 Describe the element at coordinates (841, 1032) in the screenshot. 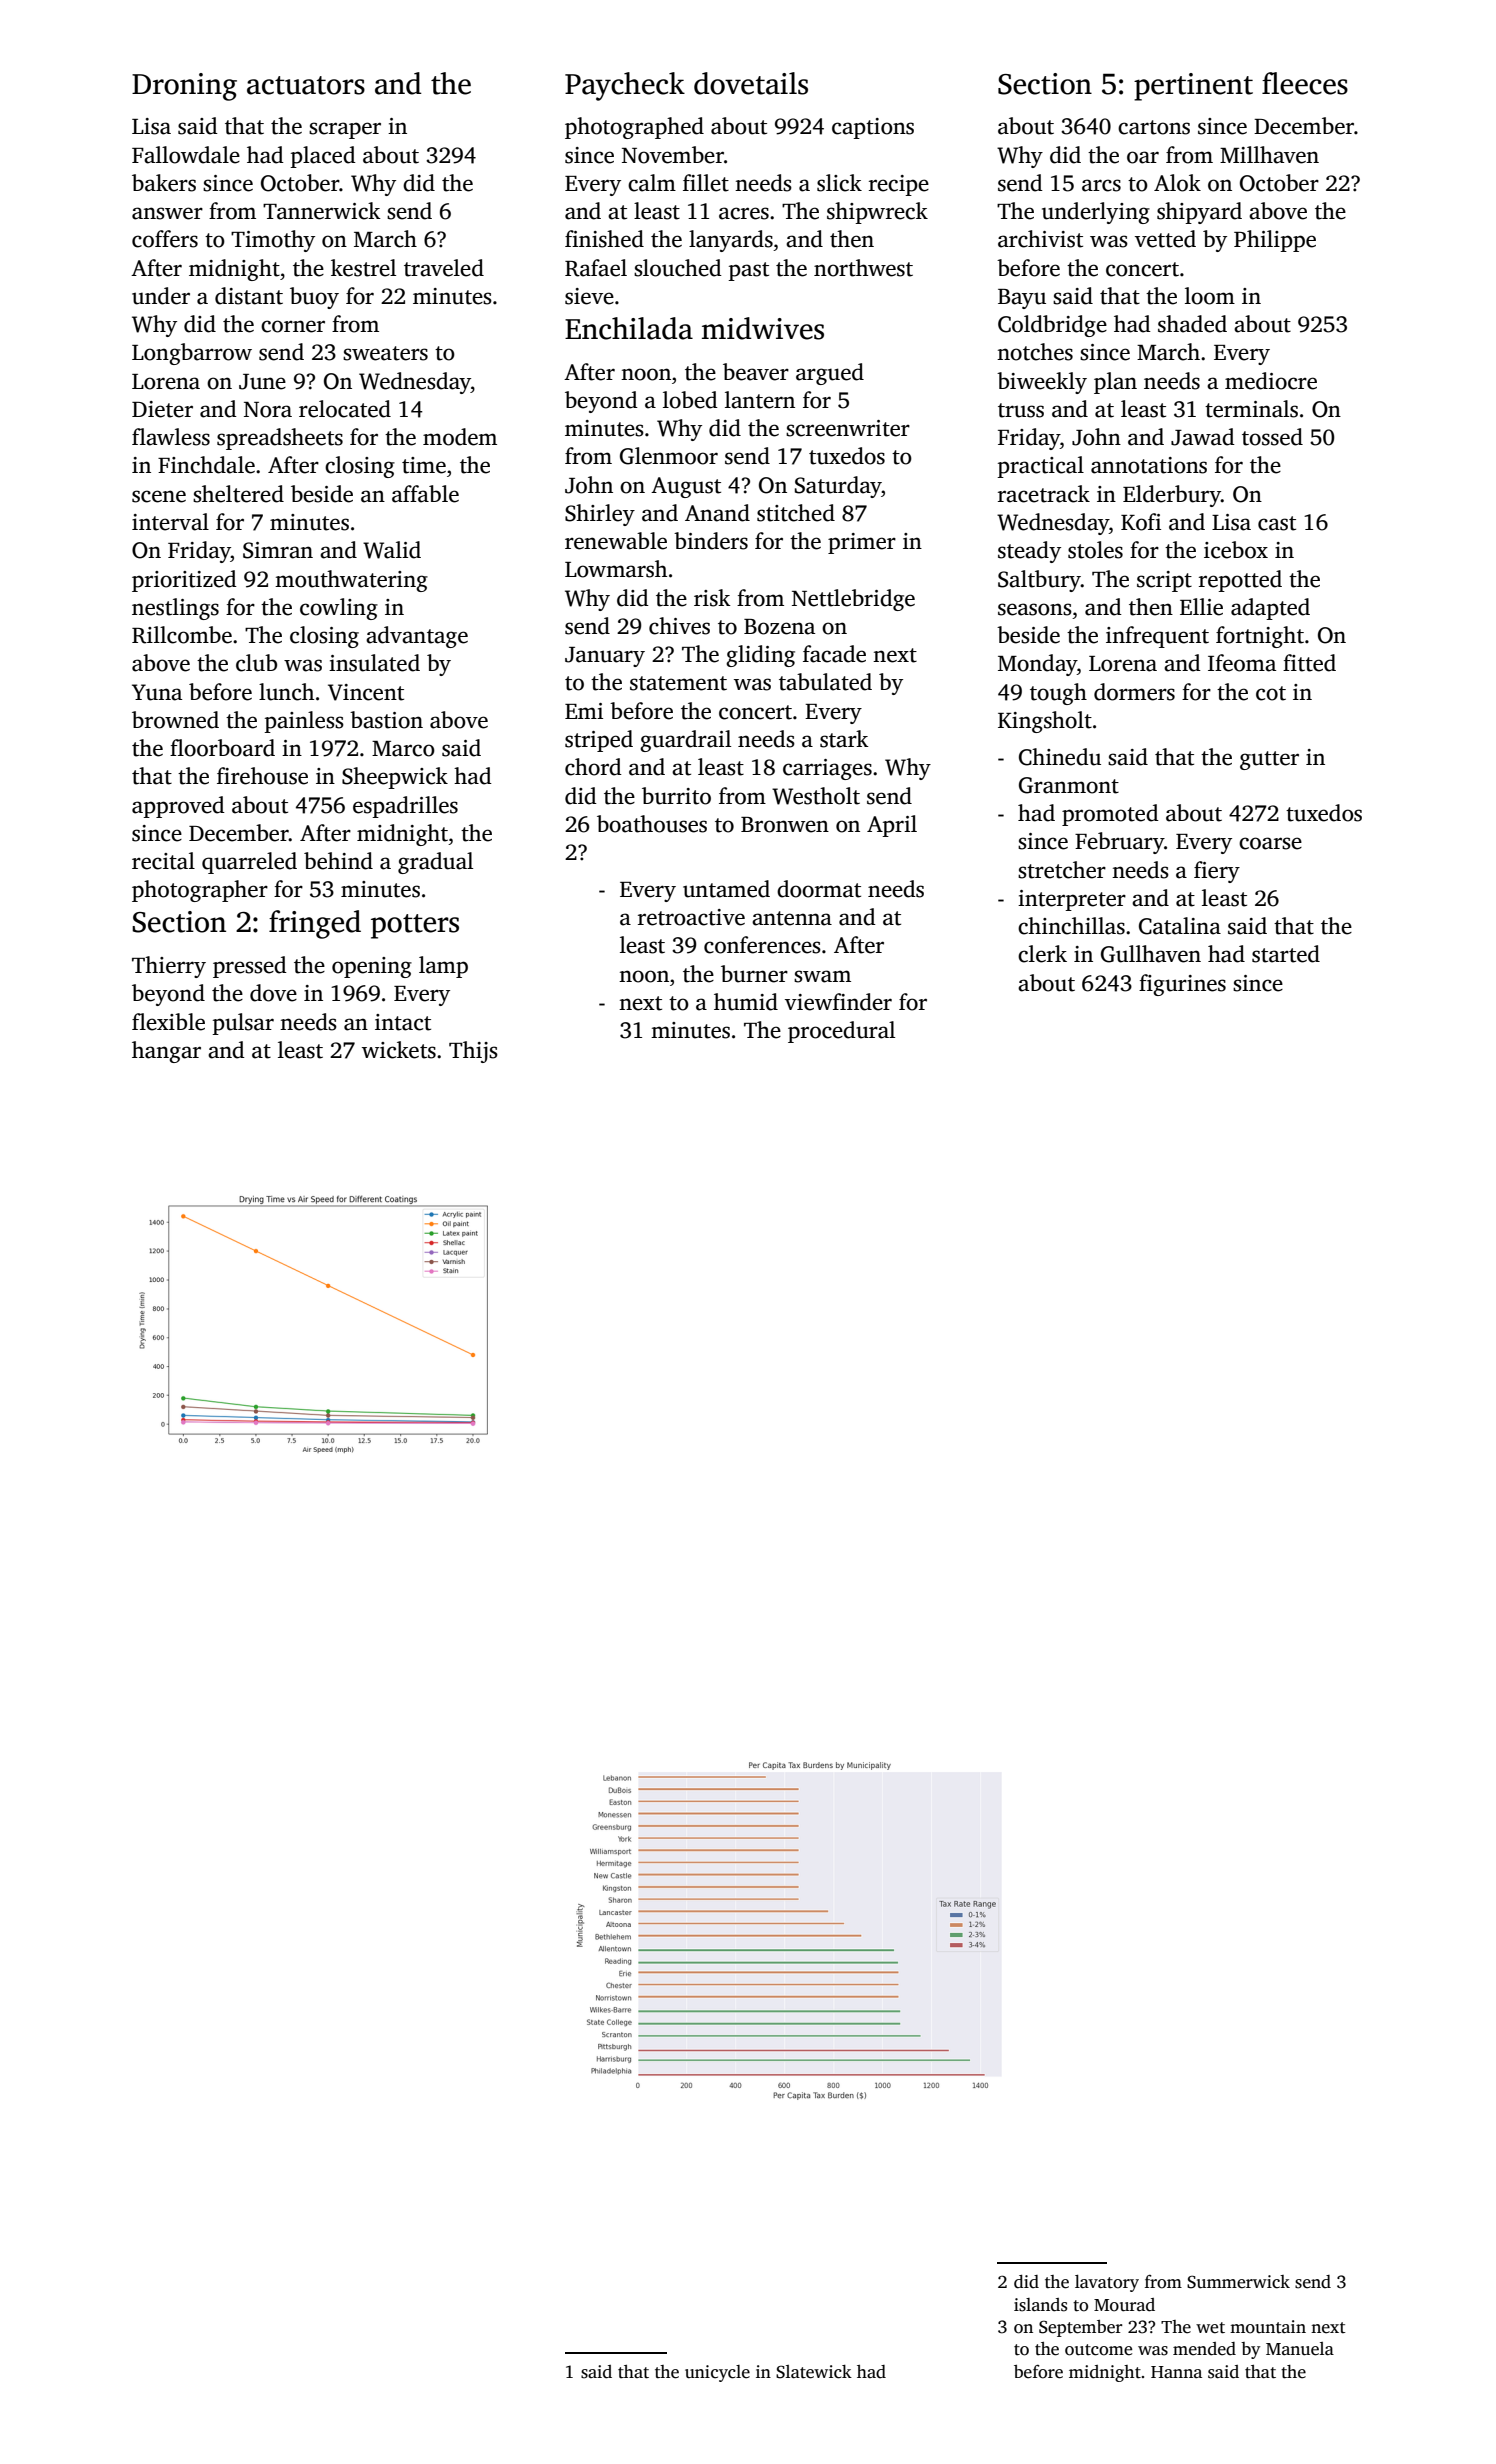

I see `procedural` at that location.
